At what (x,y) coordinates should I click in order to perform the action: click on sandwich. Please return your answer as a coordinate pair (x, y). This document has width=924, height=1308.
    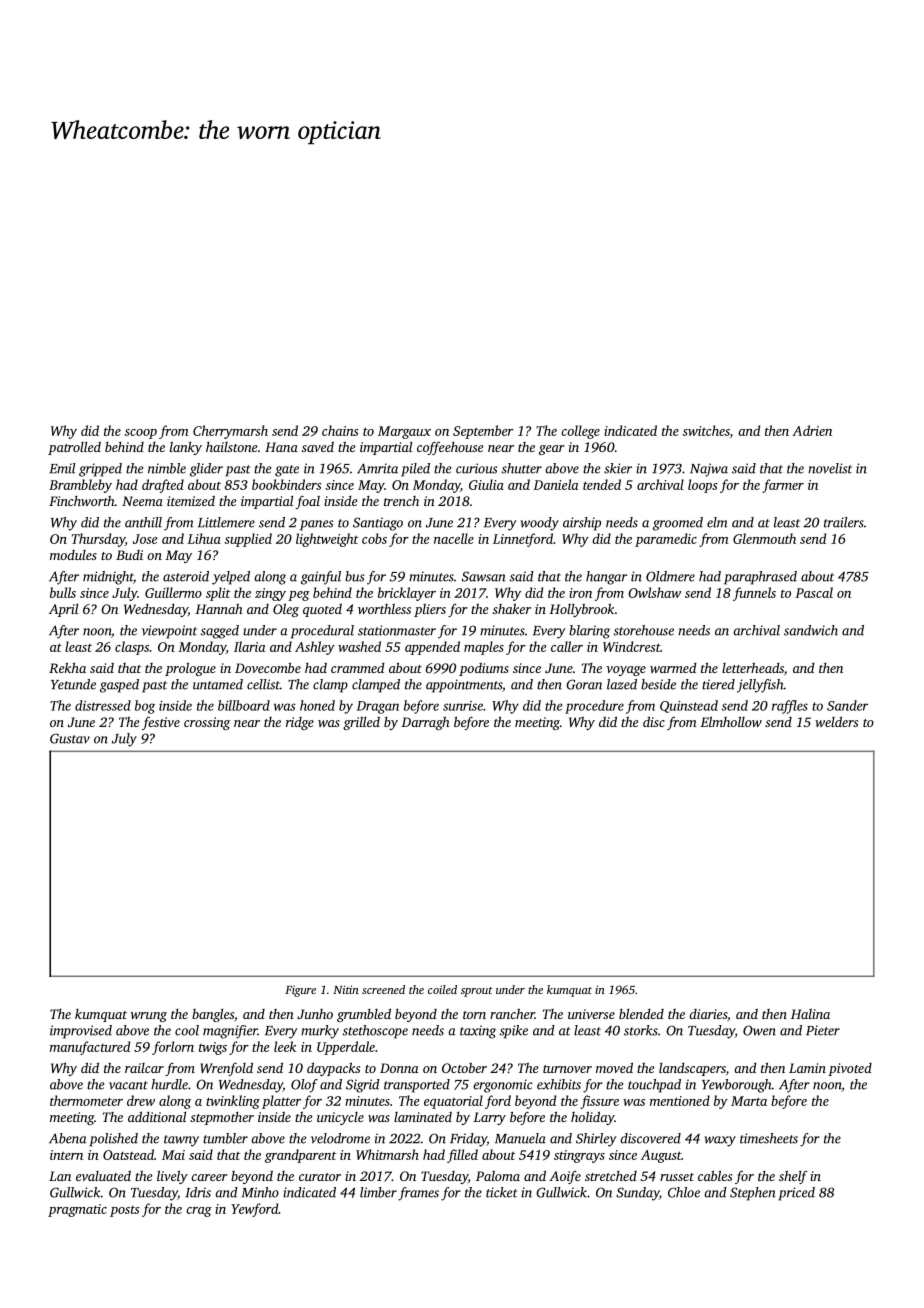
    Looking at the image, I should click on (811, 630).
